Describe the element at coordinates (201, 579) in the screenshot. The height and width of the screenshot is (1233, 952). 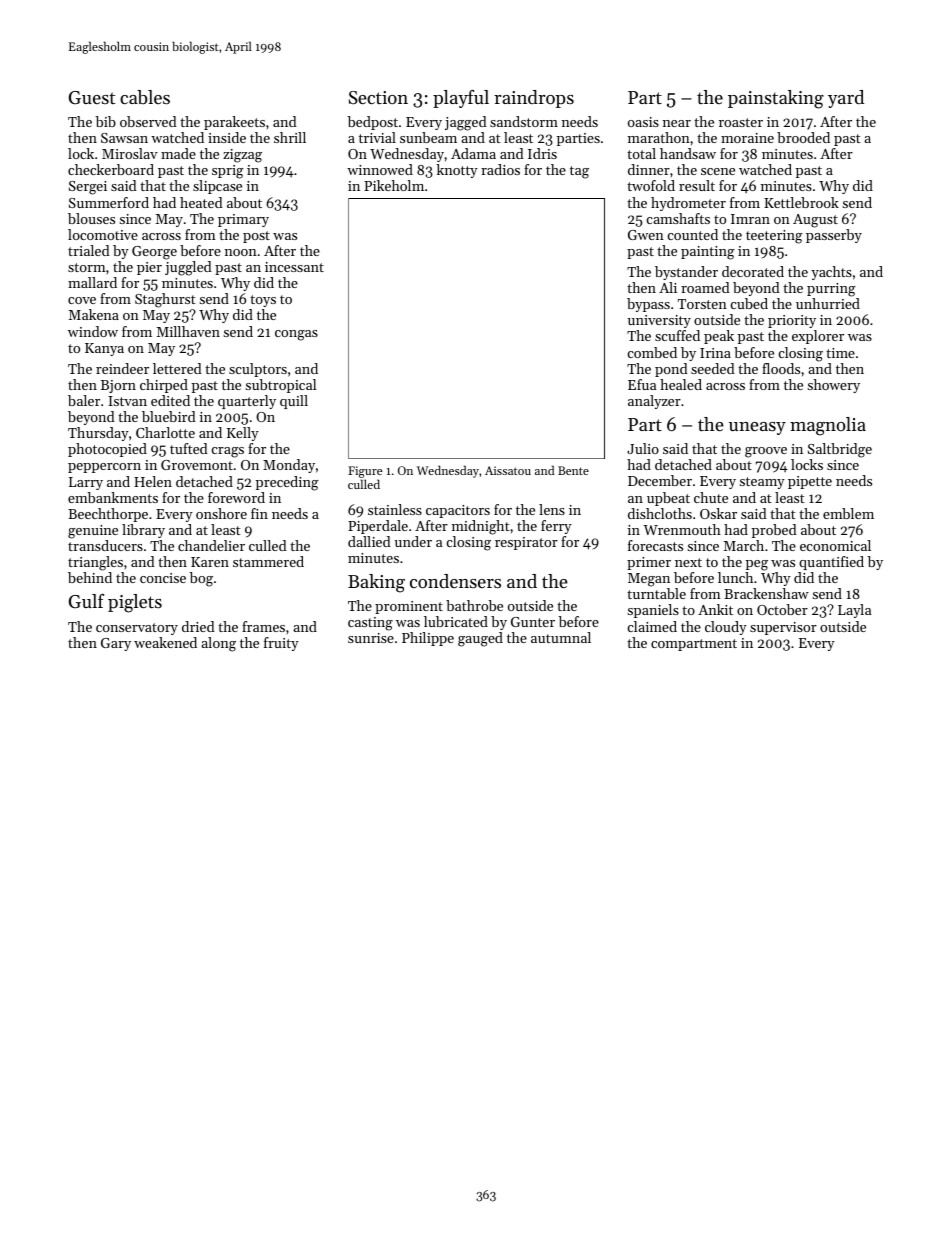
I see `bog` at that location.
